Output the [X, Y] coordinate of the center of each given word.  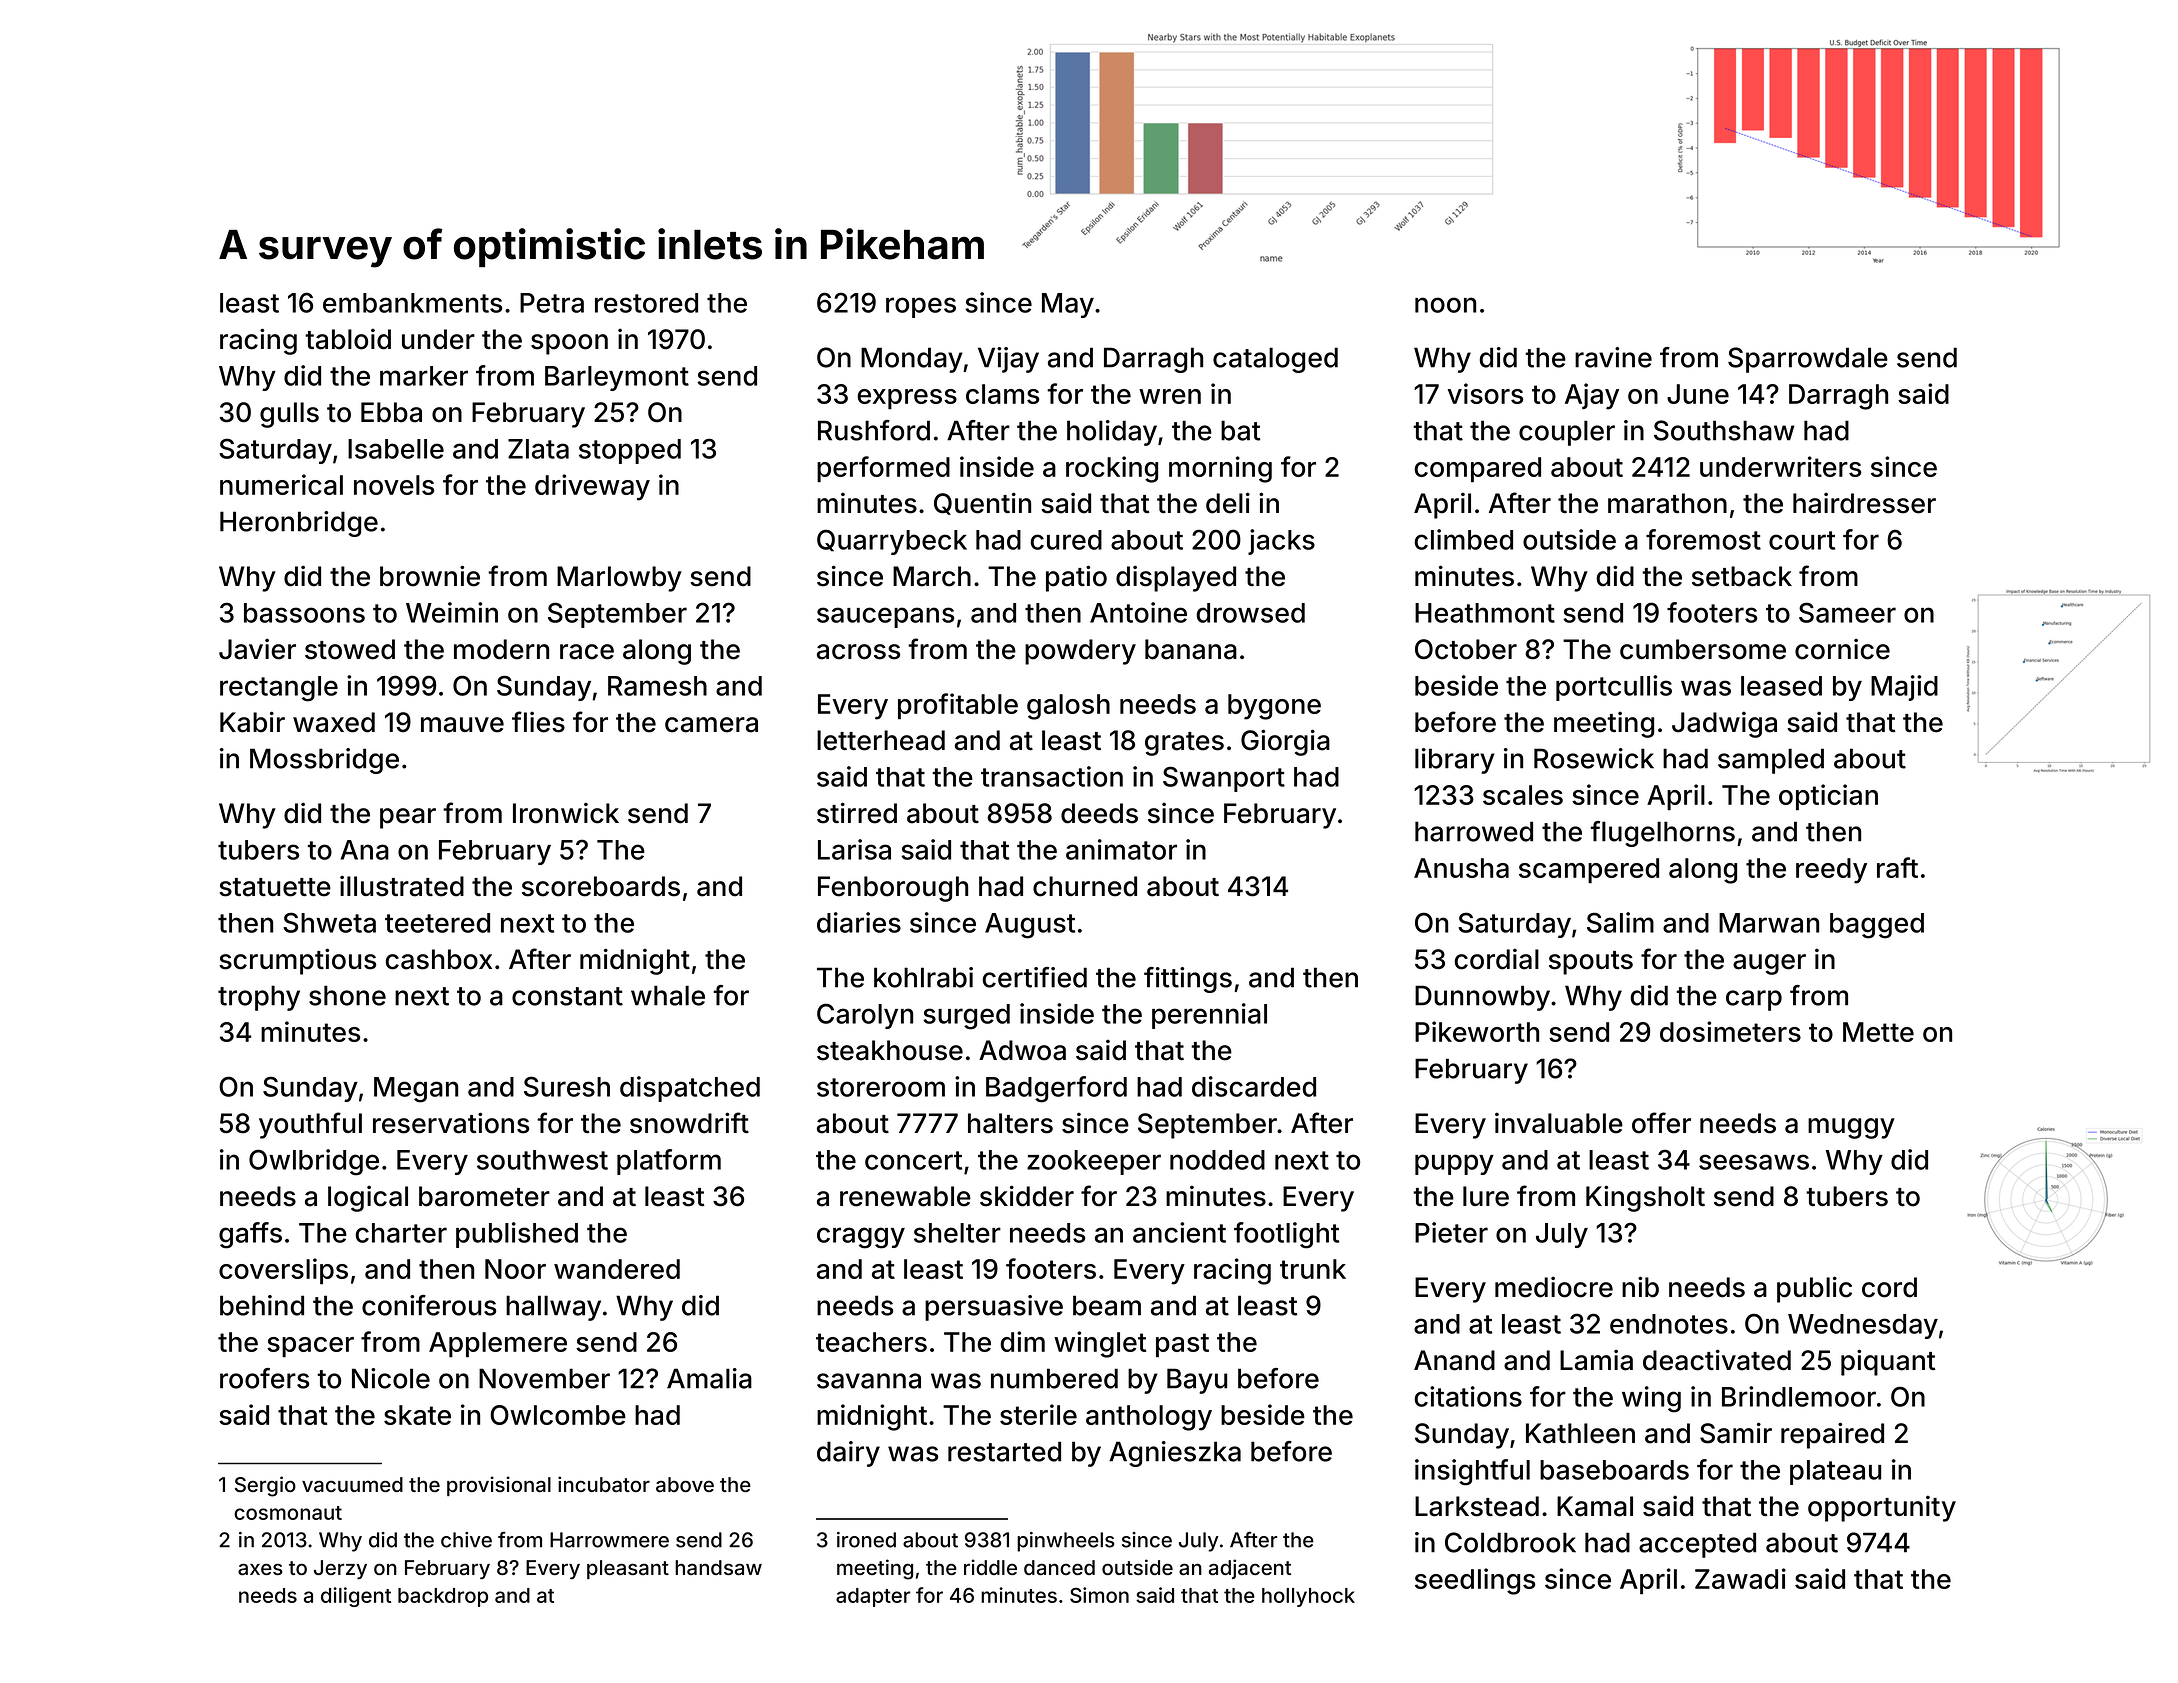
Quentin [982, 503]
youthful [310, 1125]
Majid [1904, 688]
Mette [1878, 1032]
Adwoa [1022, 1050]
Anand [1454, 1360]
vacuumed [352, 1484]
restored [646, 303]
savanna [869, 1381]
